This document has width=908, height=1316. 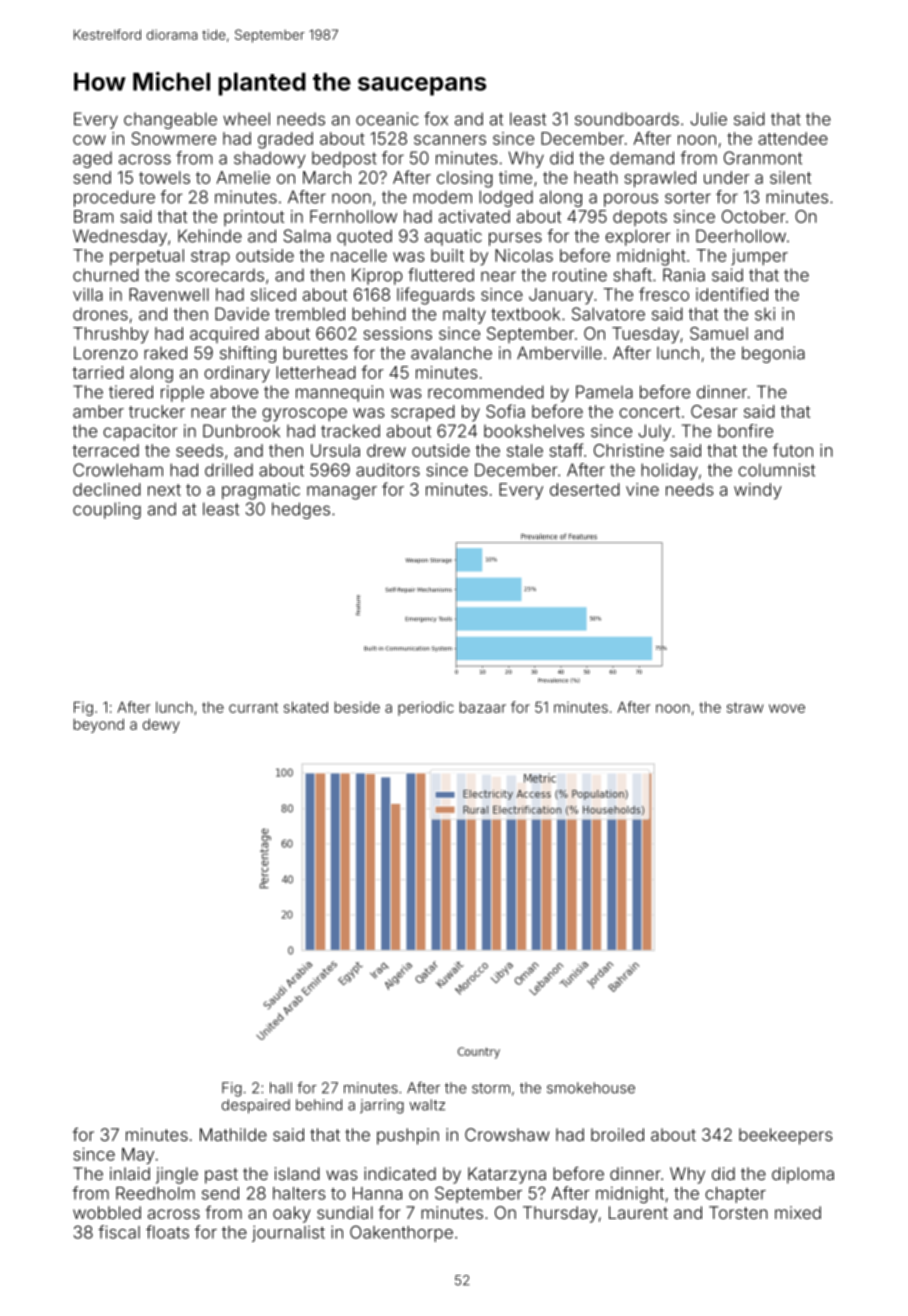 I want to click on periodic, so click(x=426, y=708).
